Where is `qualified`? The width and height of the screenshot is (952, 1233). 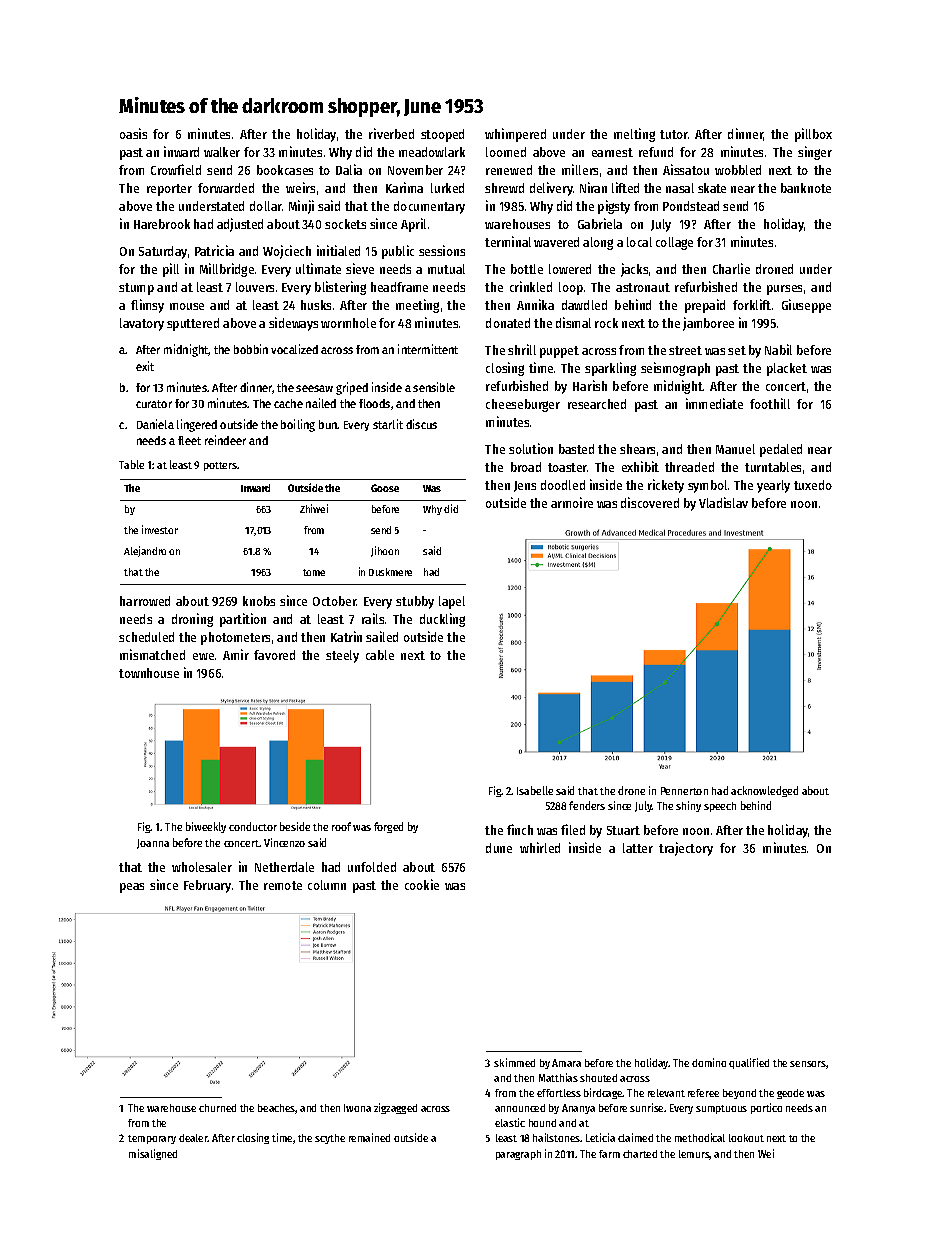 qualified is located at coordinates (749, 1063).
